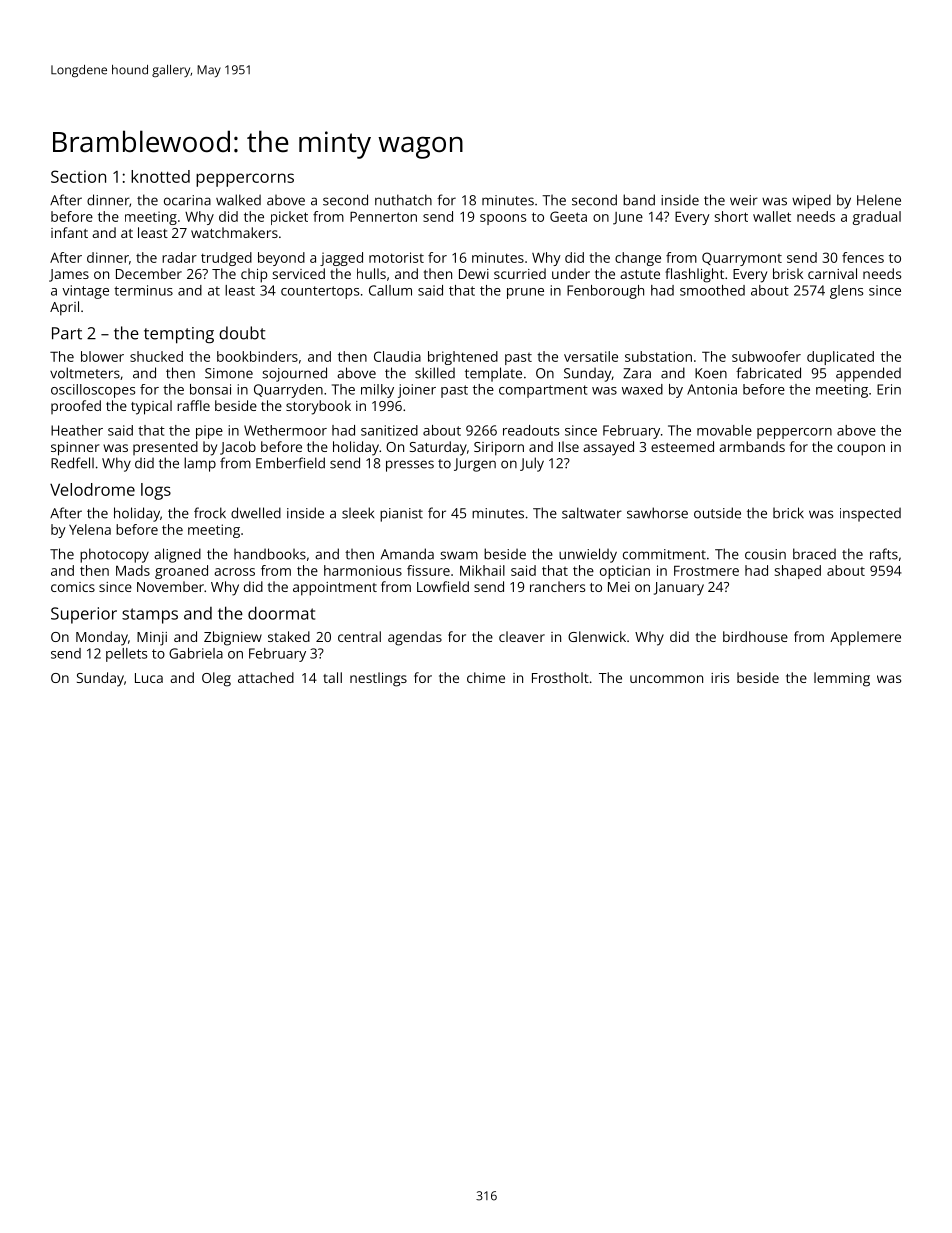 The height and width of the document is (1233, 952). What do you see at coordinates (588, 555) in the document?
I see `unwieldy` at bounding box center [588, 555].
